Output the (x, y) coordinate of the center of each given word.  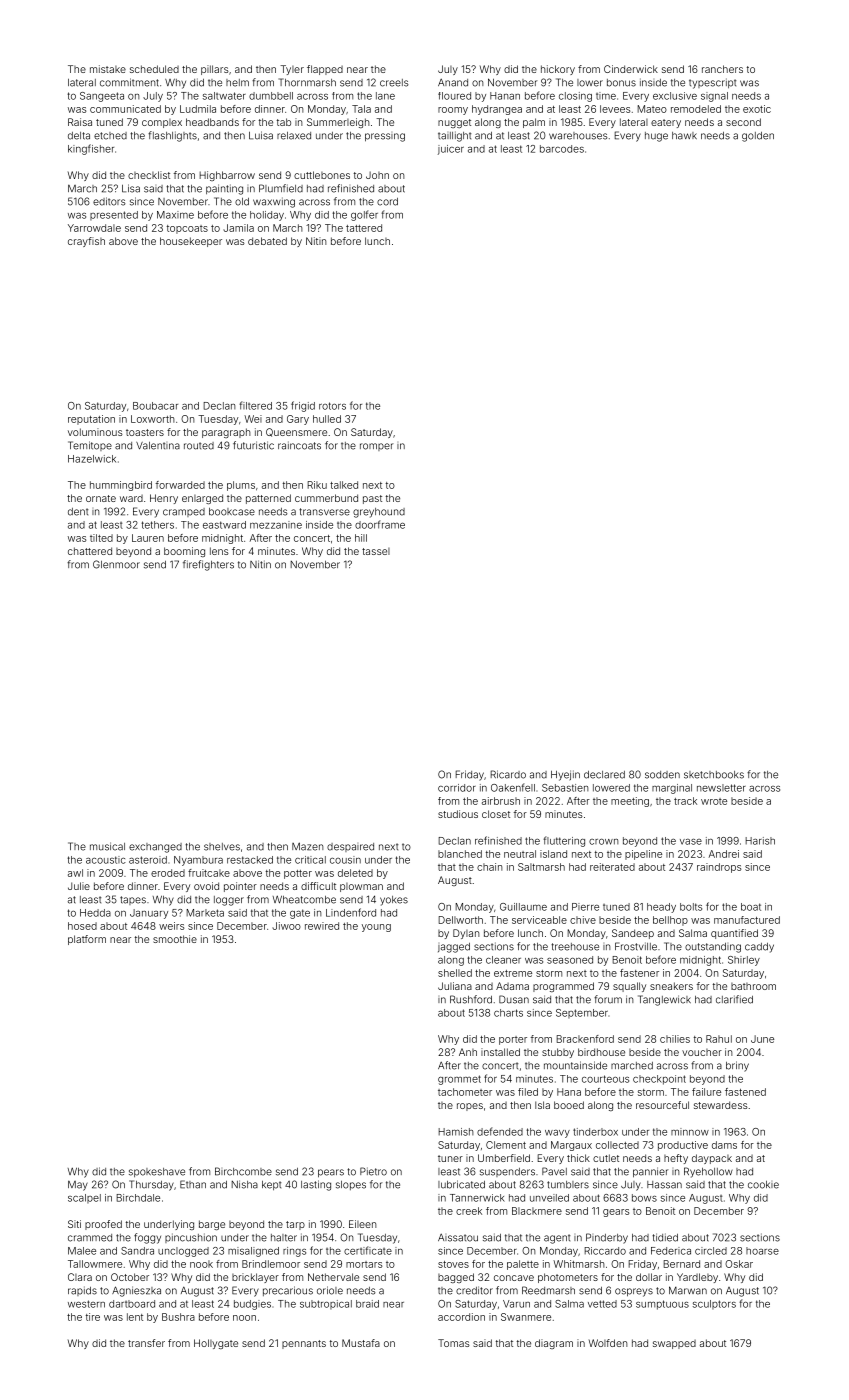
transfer (146, 1343)
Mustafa (361, 1343)
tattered (364, 228)
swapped (674, 1344)
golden (758, 137)
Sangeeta (102, 97)
